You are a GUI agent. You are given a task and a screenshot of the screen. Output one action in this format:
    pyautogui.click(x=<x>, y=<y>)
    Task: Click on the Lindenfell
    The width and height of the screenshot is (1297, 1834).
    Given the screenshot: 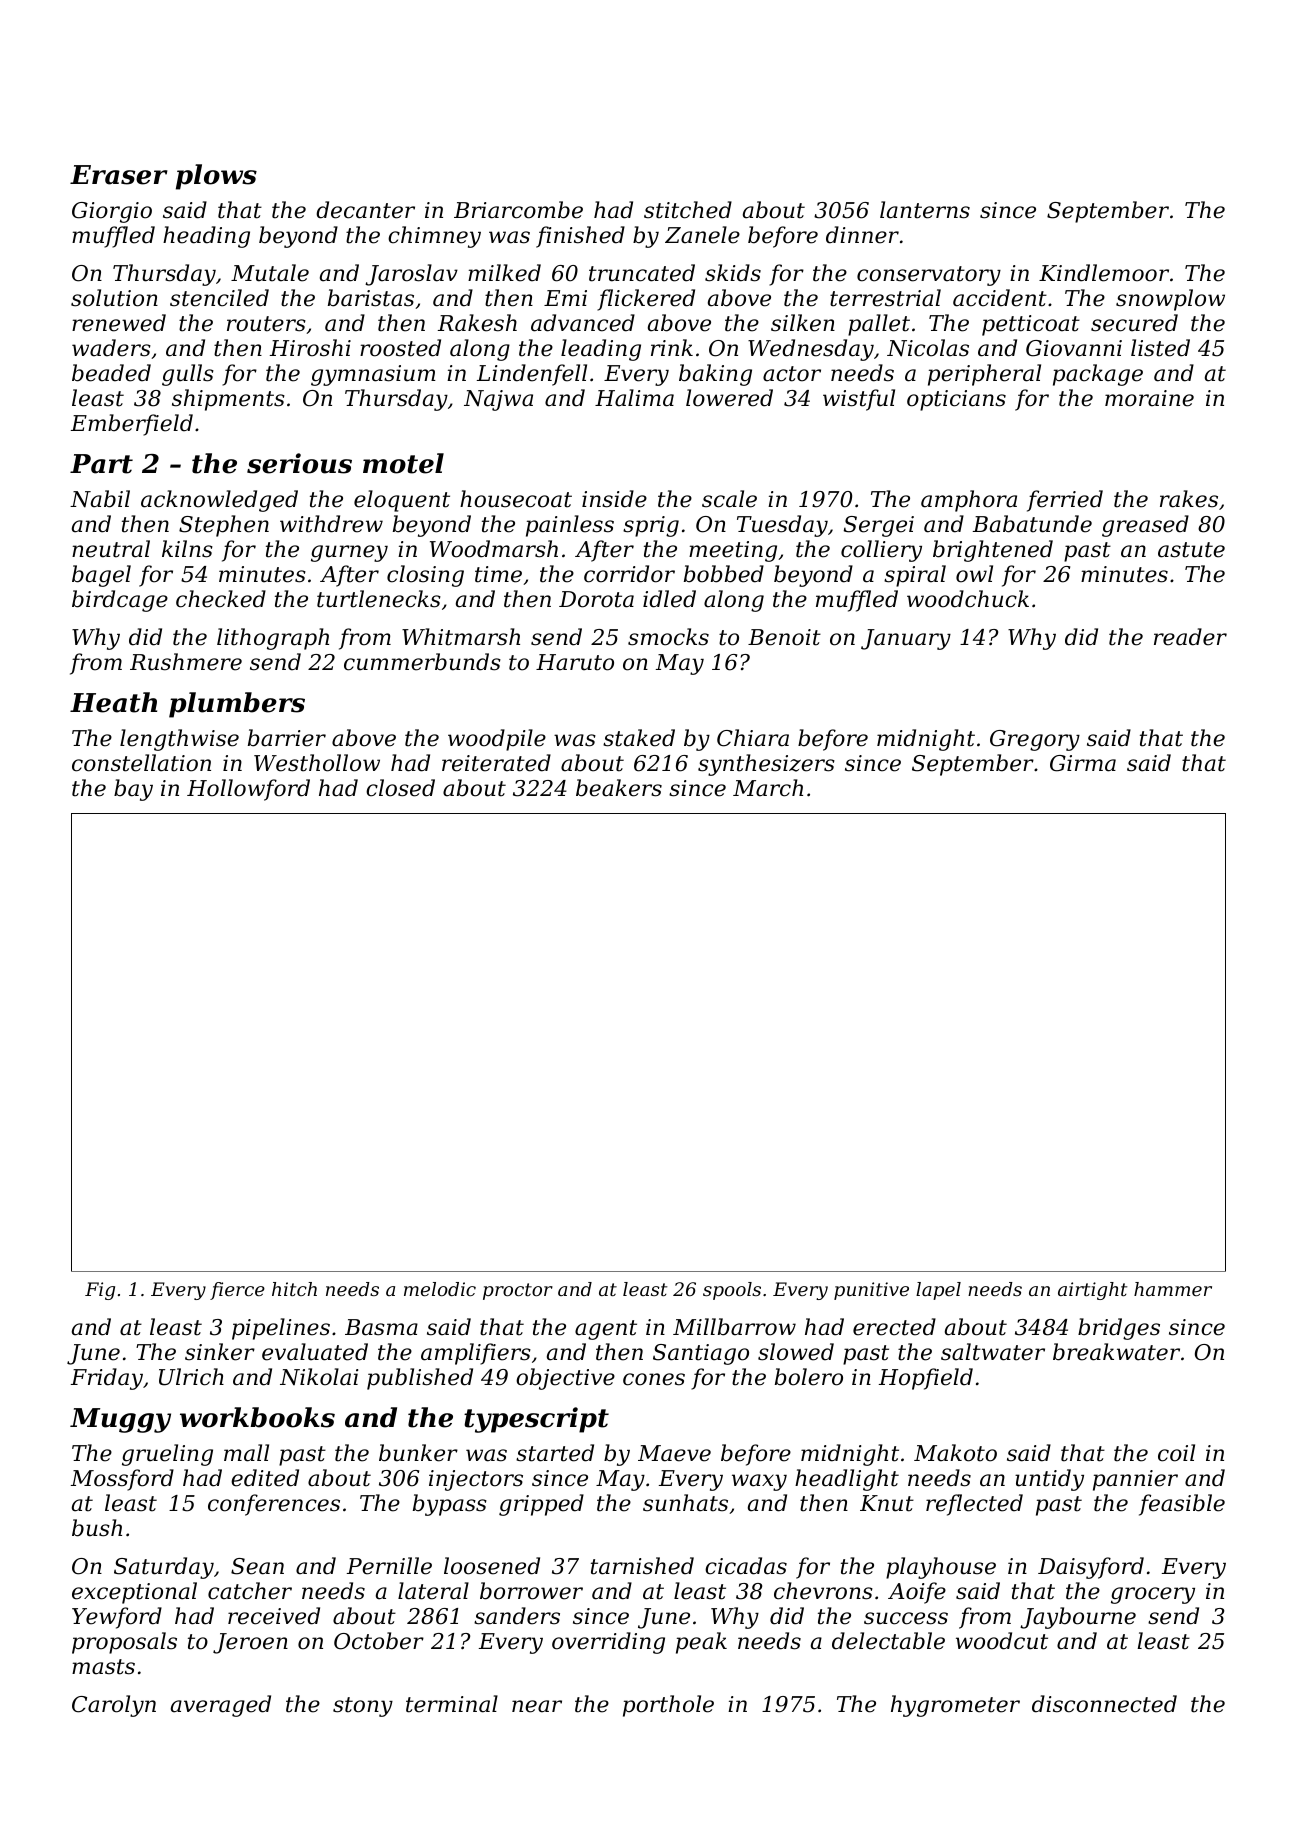 What is the action you would take?
    pyautogui.click(x=532, y=375)
